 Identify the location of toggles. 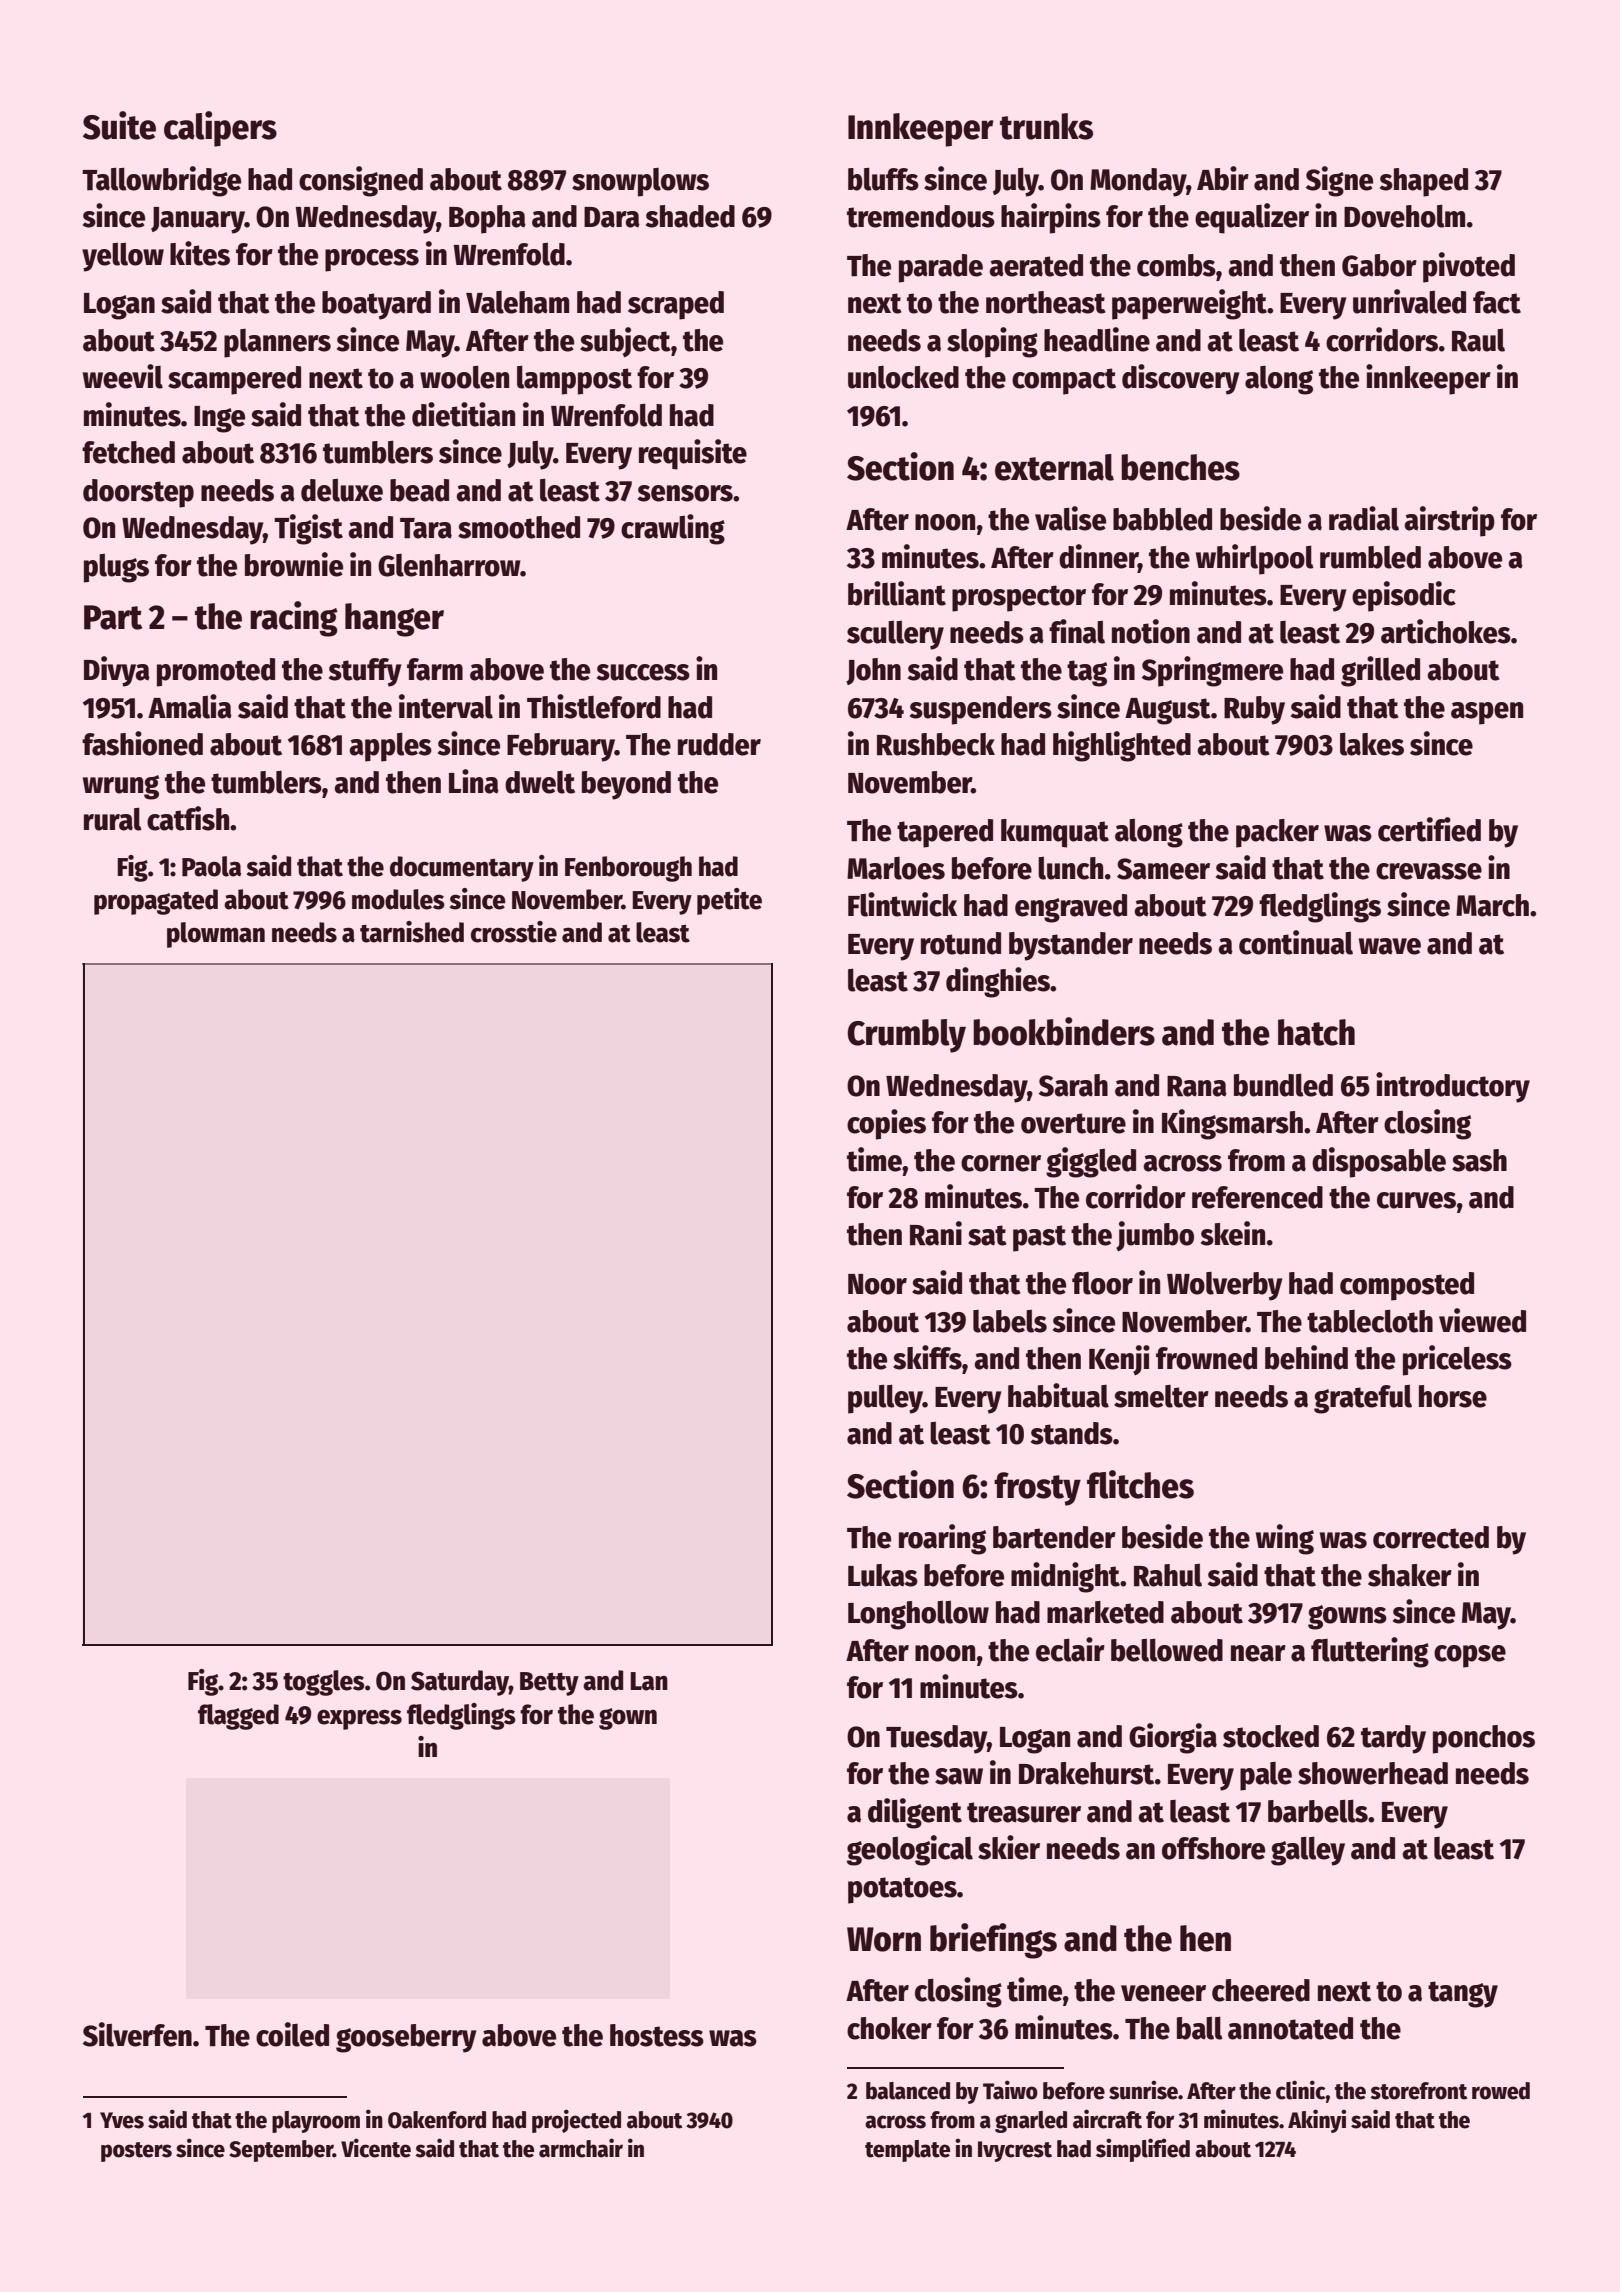
(324, 1683).
